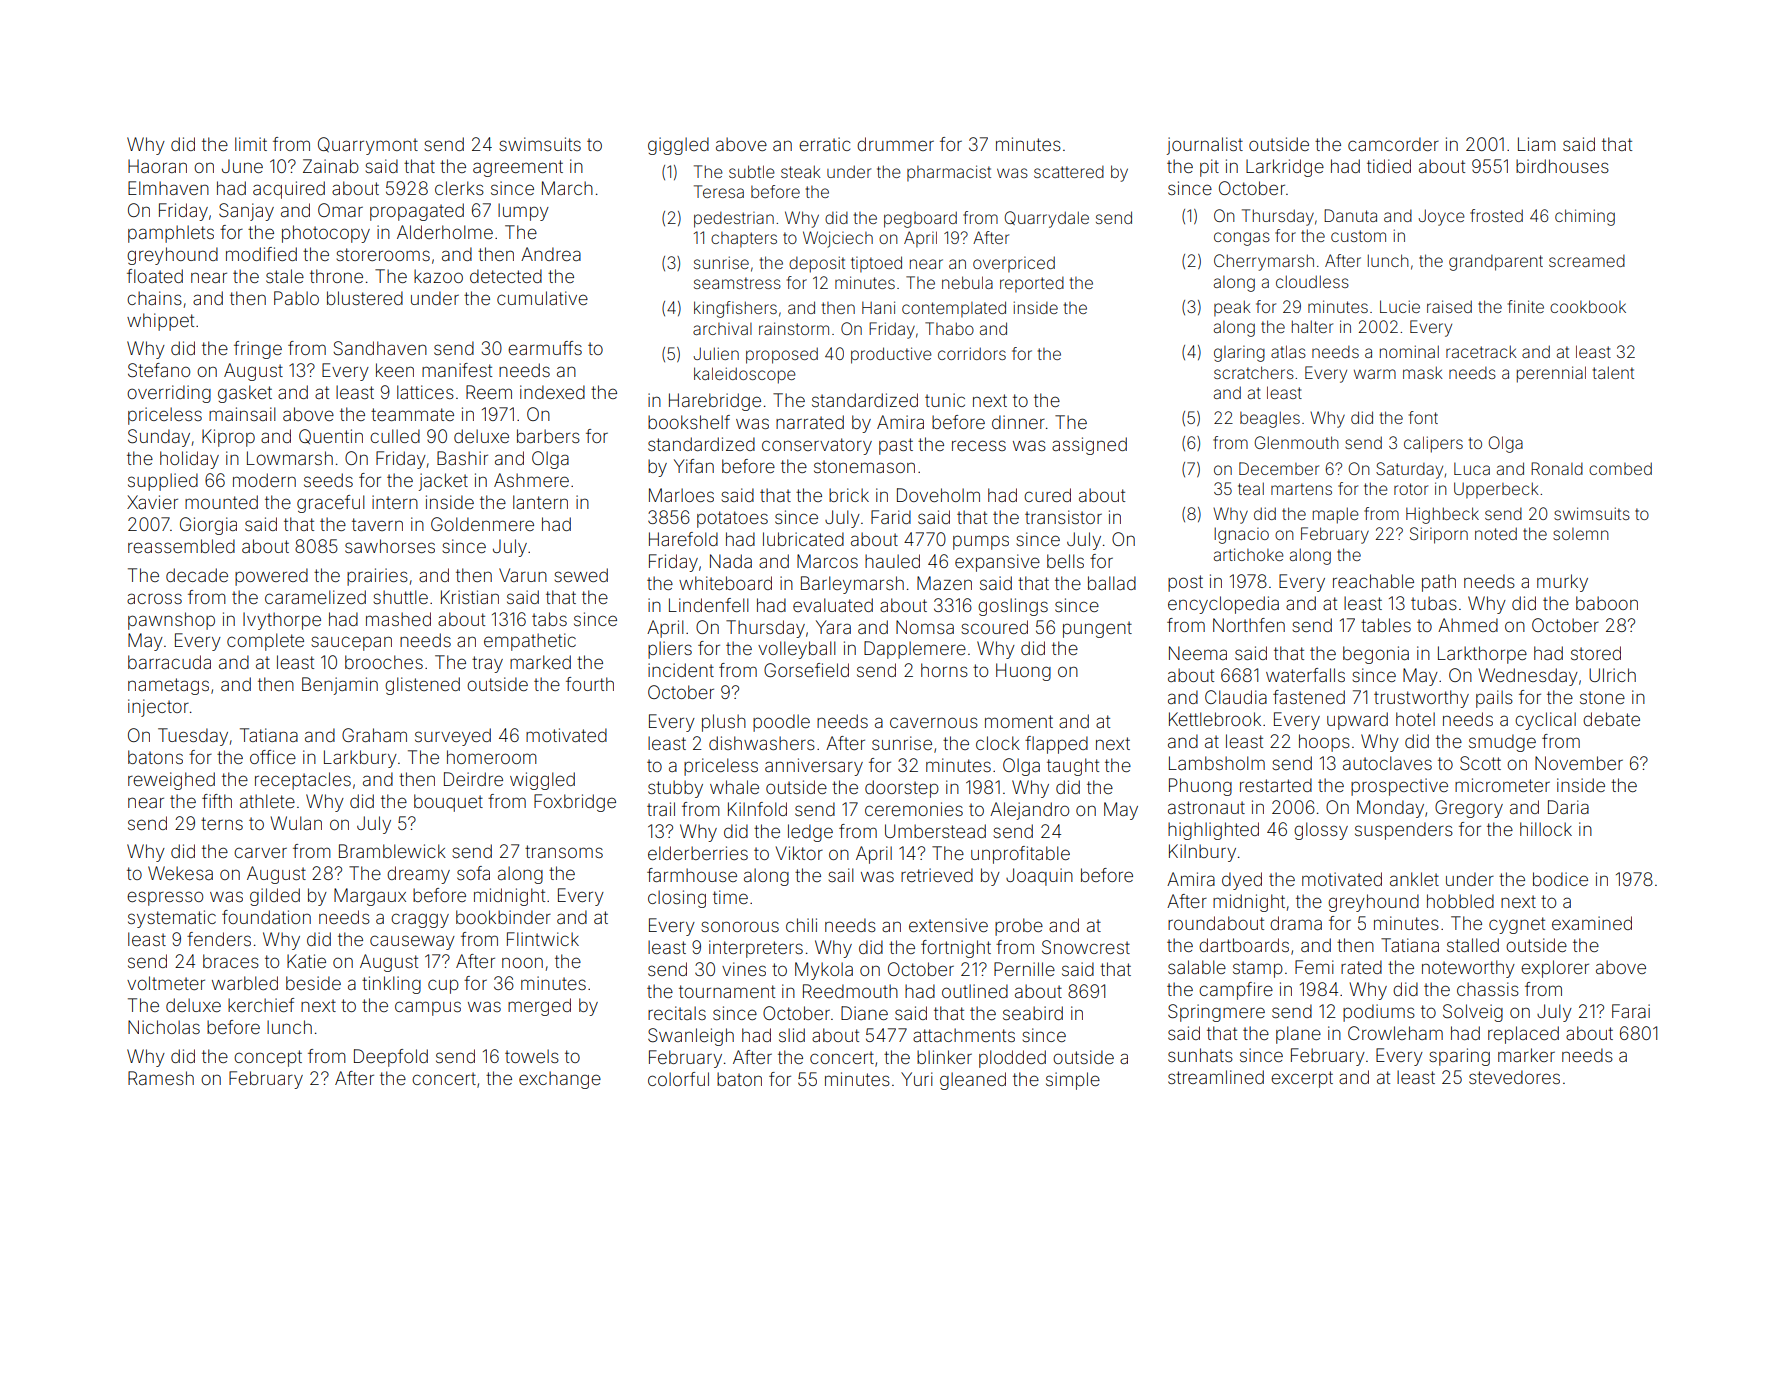 This document has width=1787, height=1381. I want to click on Liam, so click(1537, 144).
